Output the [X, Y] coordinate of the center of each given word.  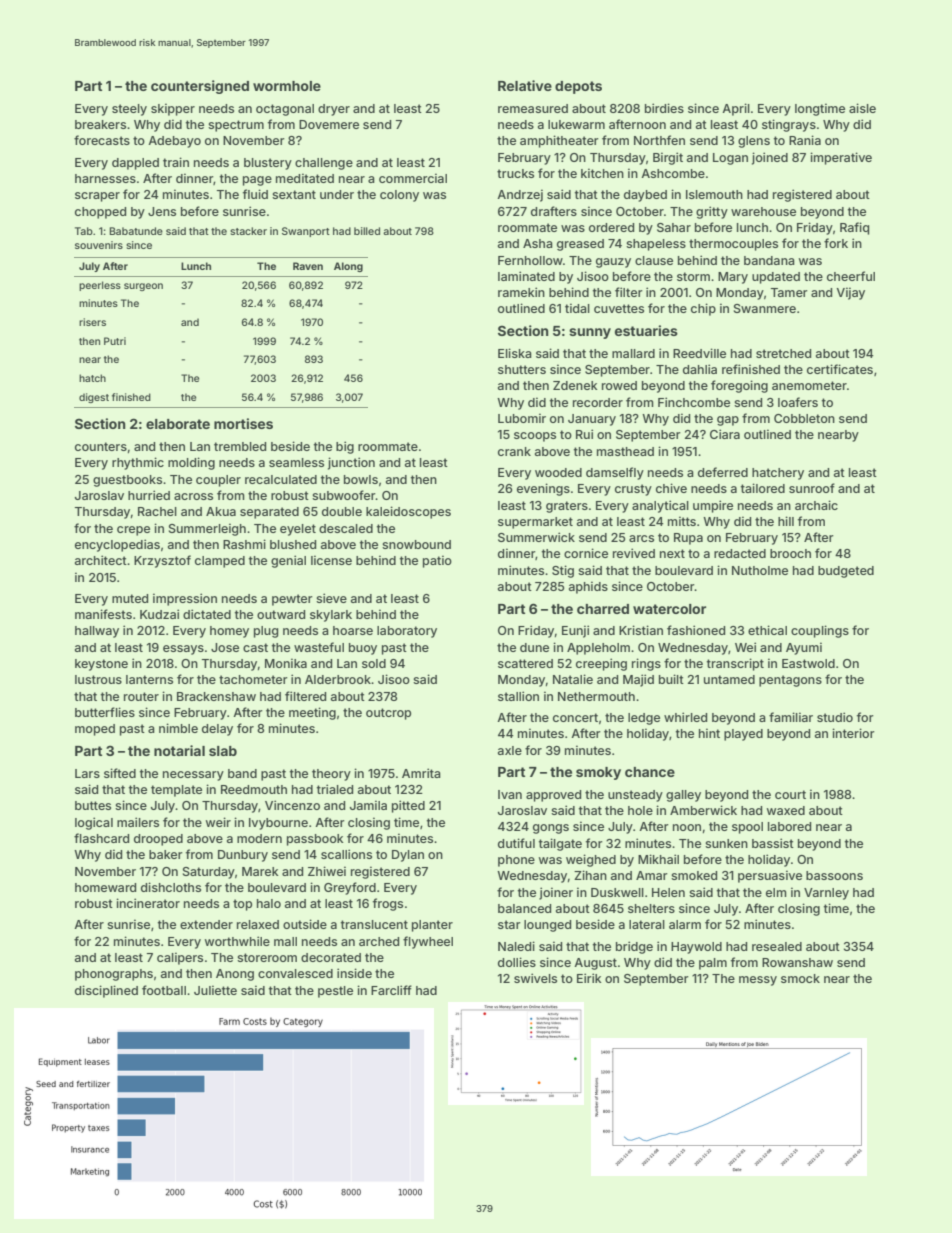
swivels [535, 978]
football [164, 990]
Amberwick [703, 810]
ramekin [521, 292]
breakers [100, 124]
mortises [243, 423]
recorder [598, 402]
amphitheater [559, 141]
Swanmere [765, 308]
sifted [120, 773]
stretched [783, 353]
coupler [218, 481]
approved [553, 796]
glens [754, 142]
